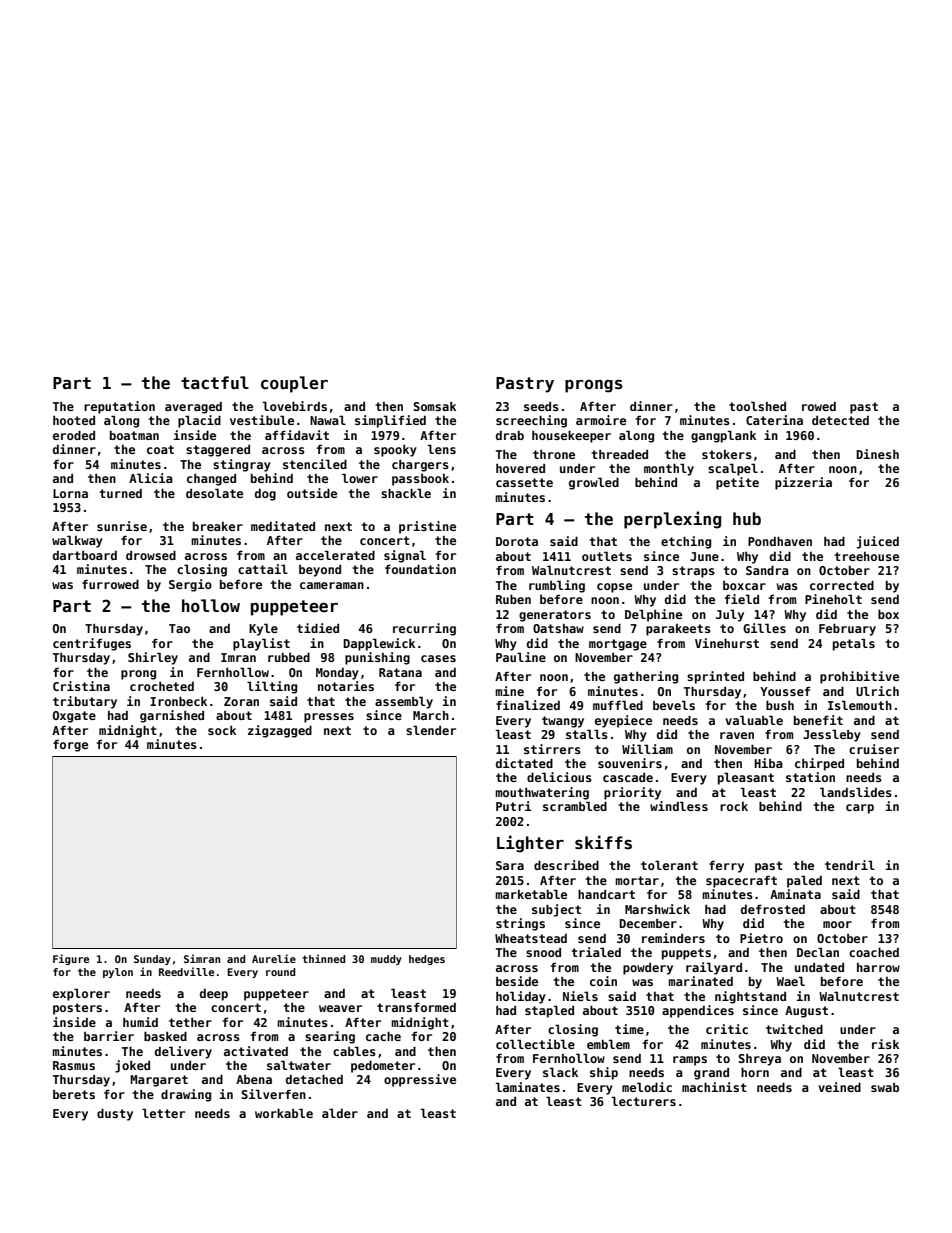 The width and height of the page is (952, 1233). What do you see at coordinates (151, 478) in the page?
I see `Alicia` at bounding box center [151, 478].
